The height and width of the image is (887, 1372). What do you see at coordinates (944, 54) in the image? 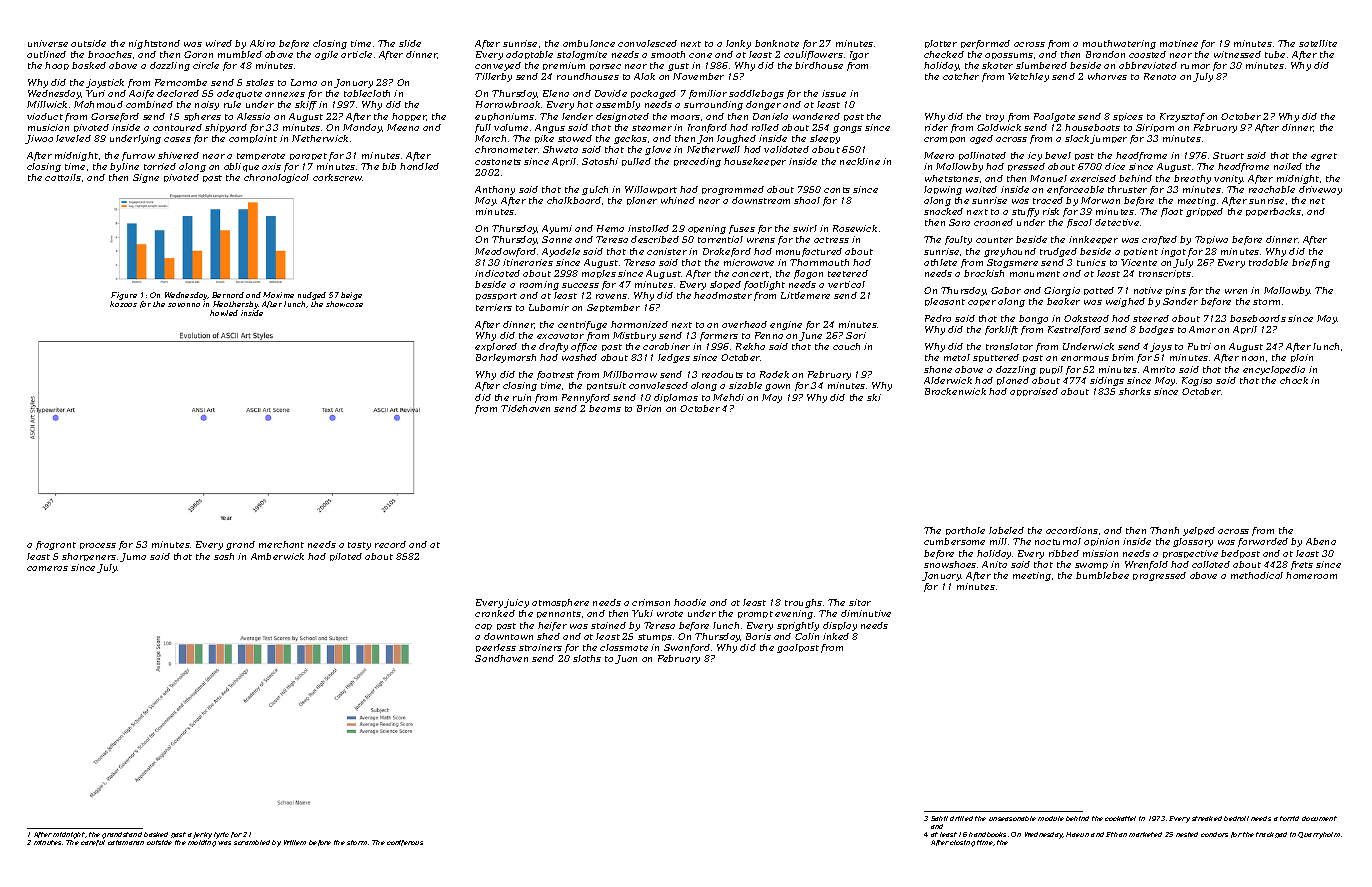
I see `checked` at bounding box center [944, 54].
